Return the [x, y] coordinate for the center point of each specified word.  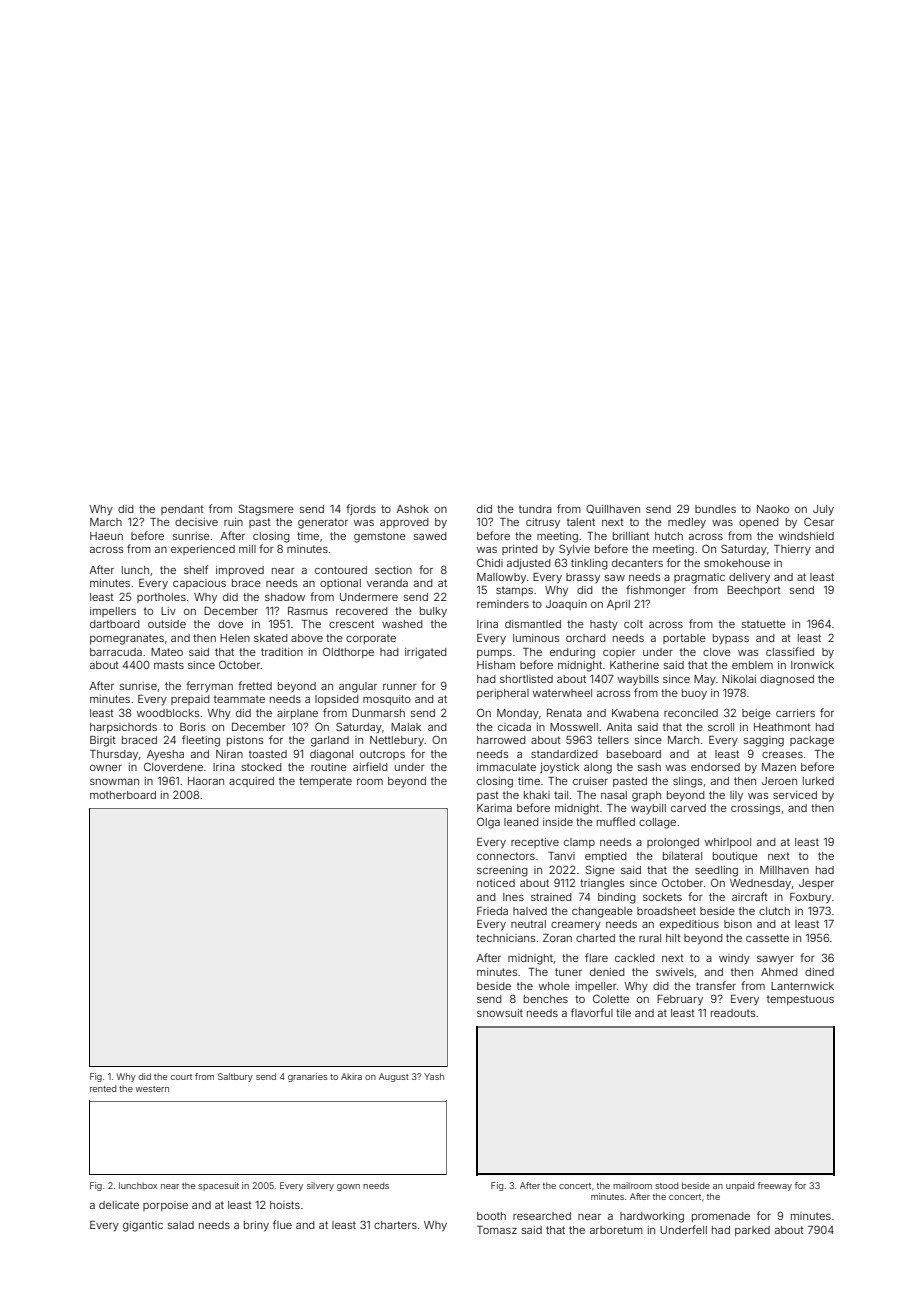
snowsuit [500, 1013]
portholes [161, 598]
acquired [251, 782]
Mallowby [501, 578]
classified [790, 651]
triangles [602, 884]
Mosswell [574, 727]
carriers [795, 713]
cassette [767, 938]
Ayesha [165, 755]
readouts [733, 1013]
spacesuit [218, 1186]
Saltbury [235, 1077]
